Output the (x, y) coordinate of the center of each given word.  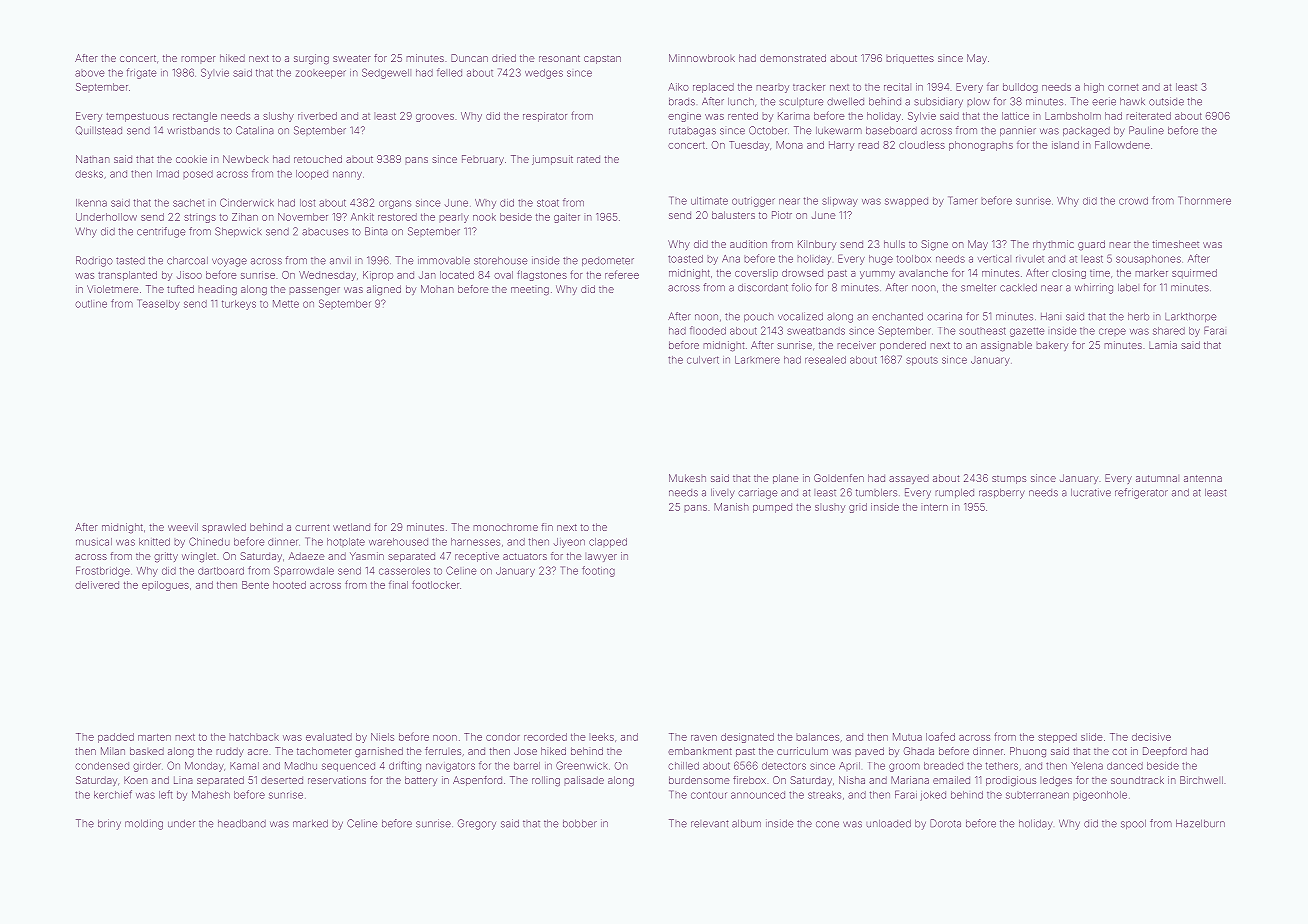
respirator (545, 117)
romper (198, 60)
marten (154, 737)
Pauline (1146, 130)
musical (94, 542)
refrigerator (1141, 493)
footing (598, 571)
